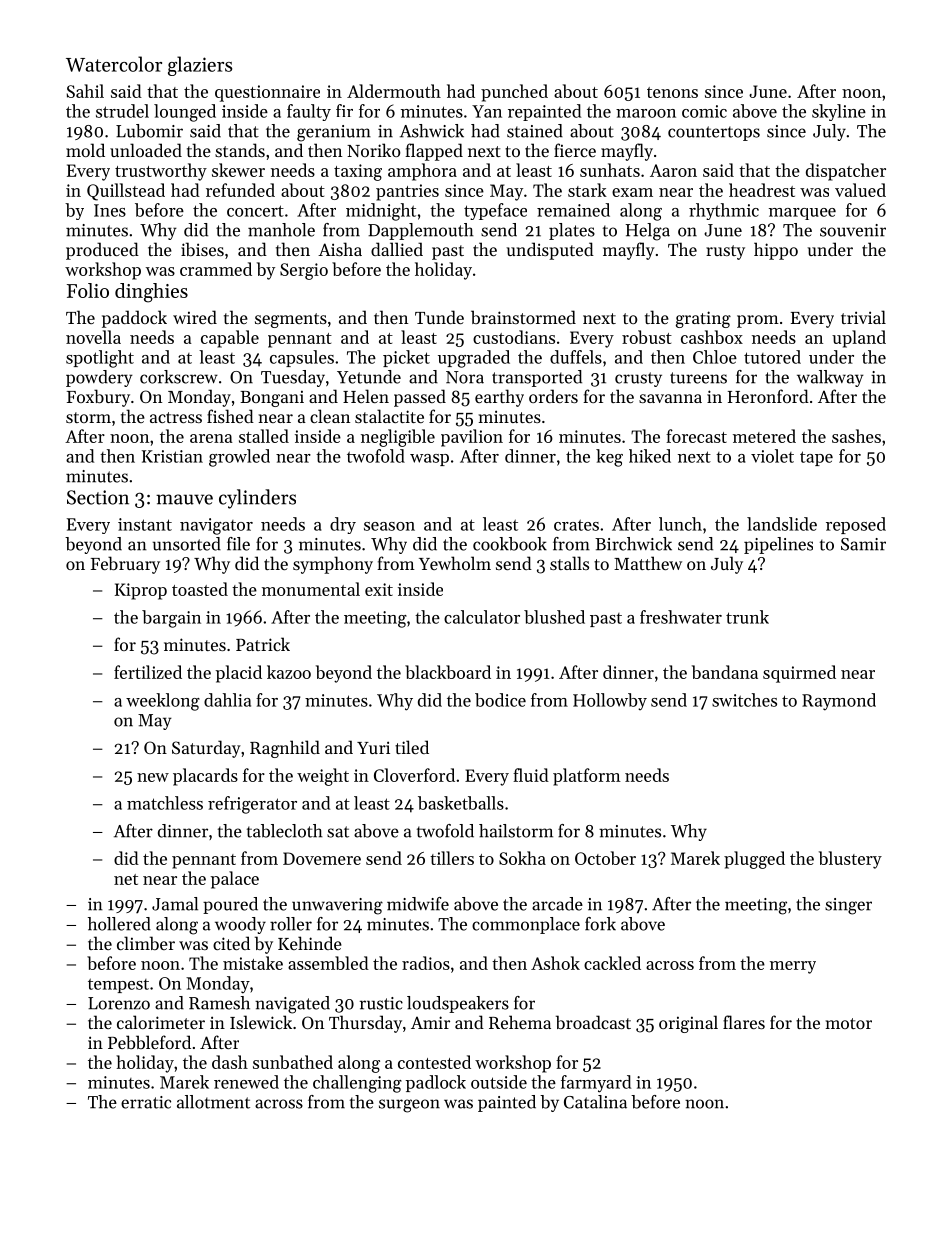  What do you see at coordinates (213, 1102) in the image?
I see `allotment` at bounding box center [213, 1102].
